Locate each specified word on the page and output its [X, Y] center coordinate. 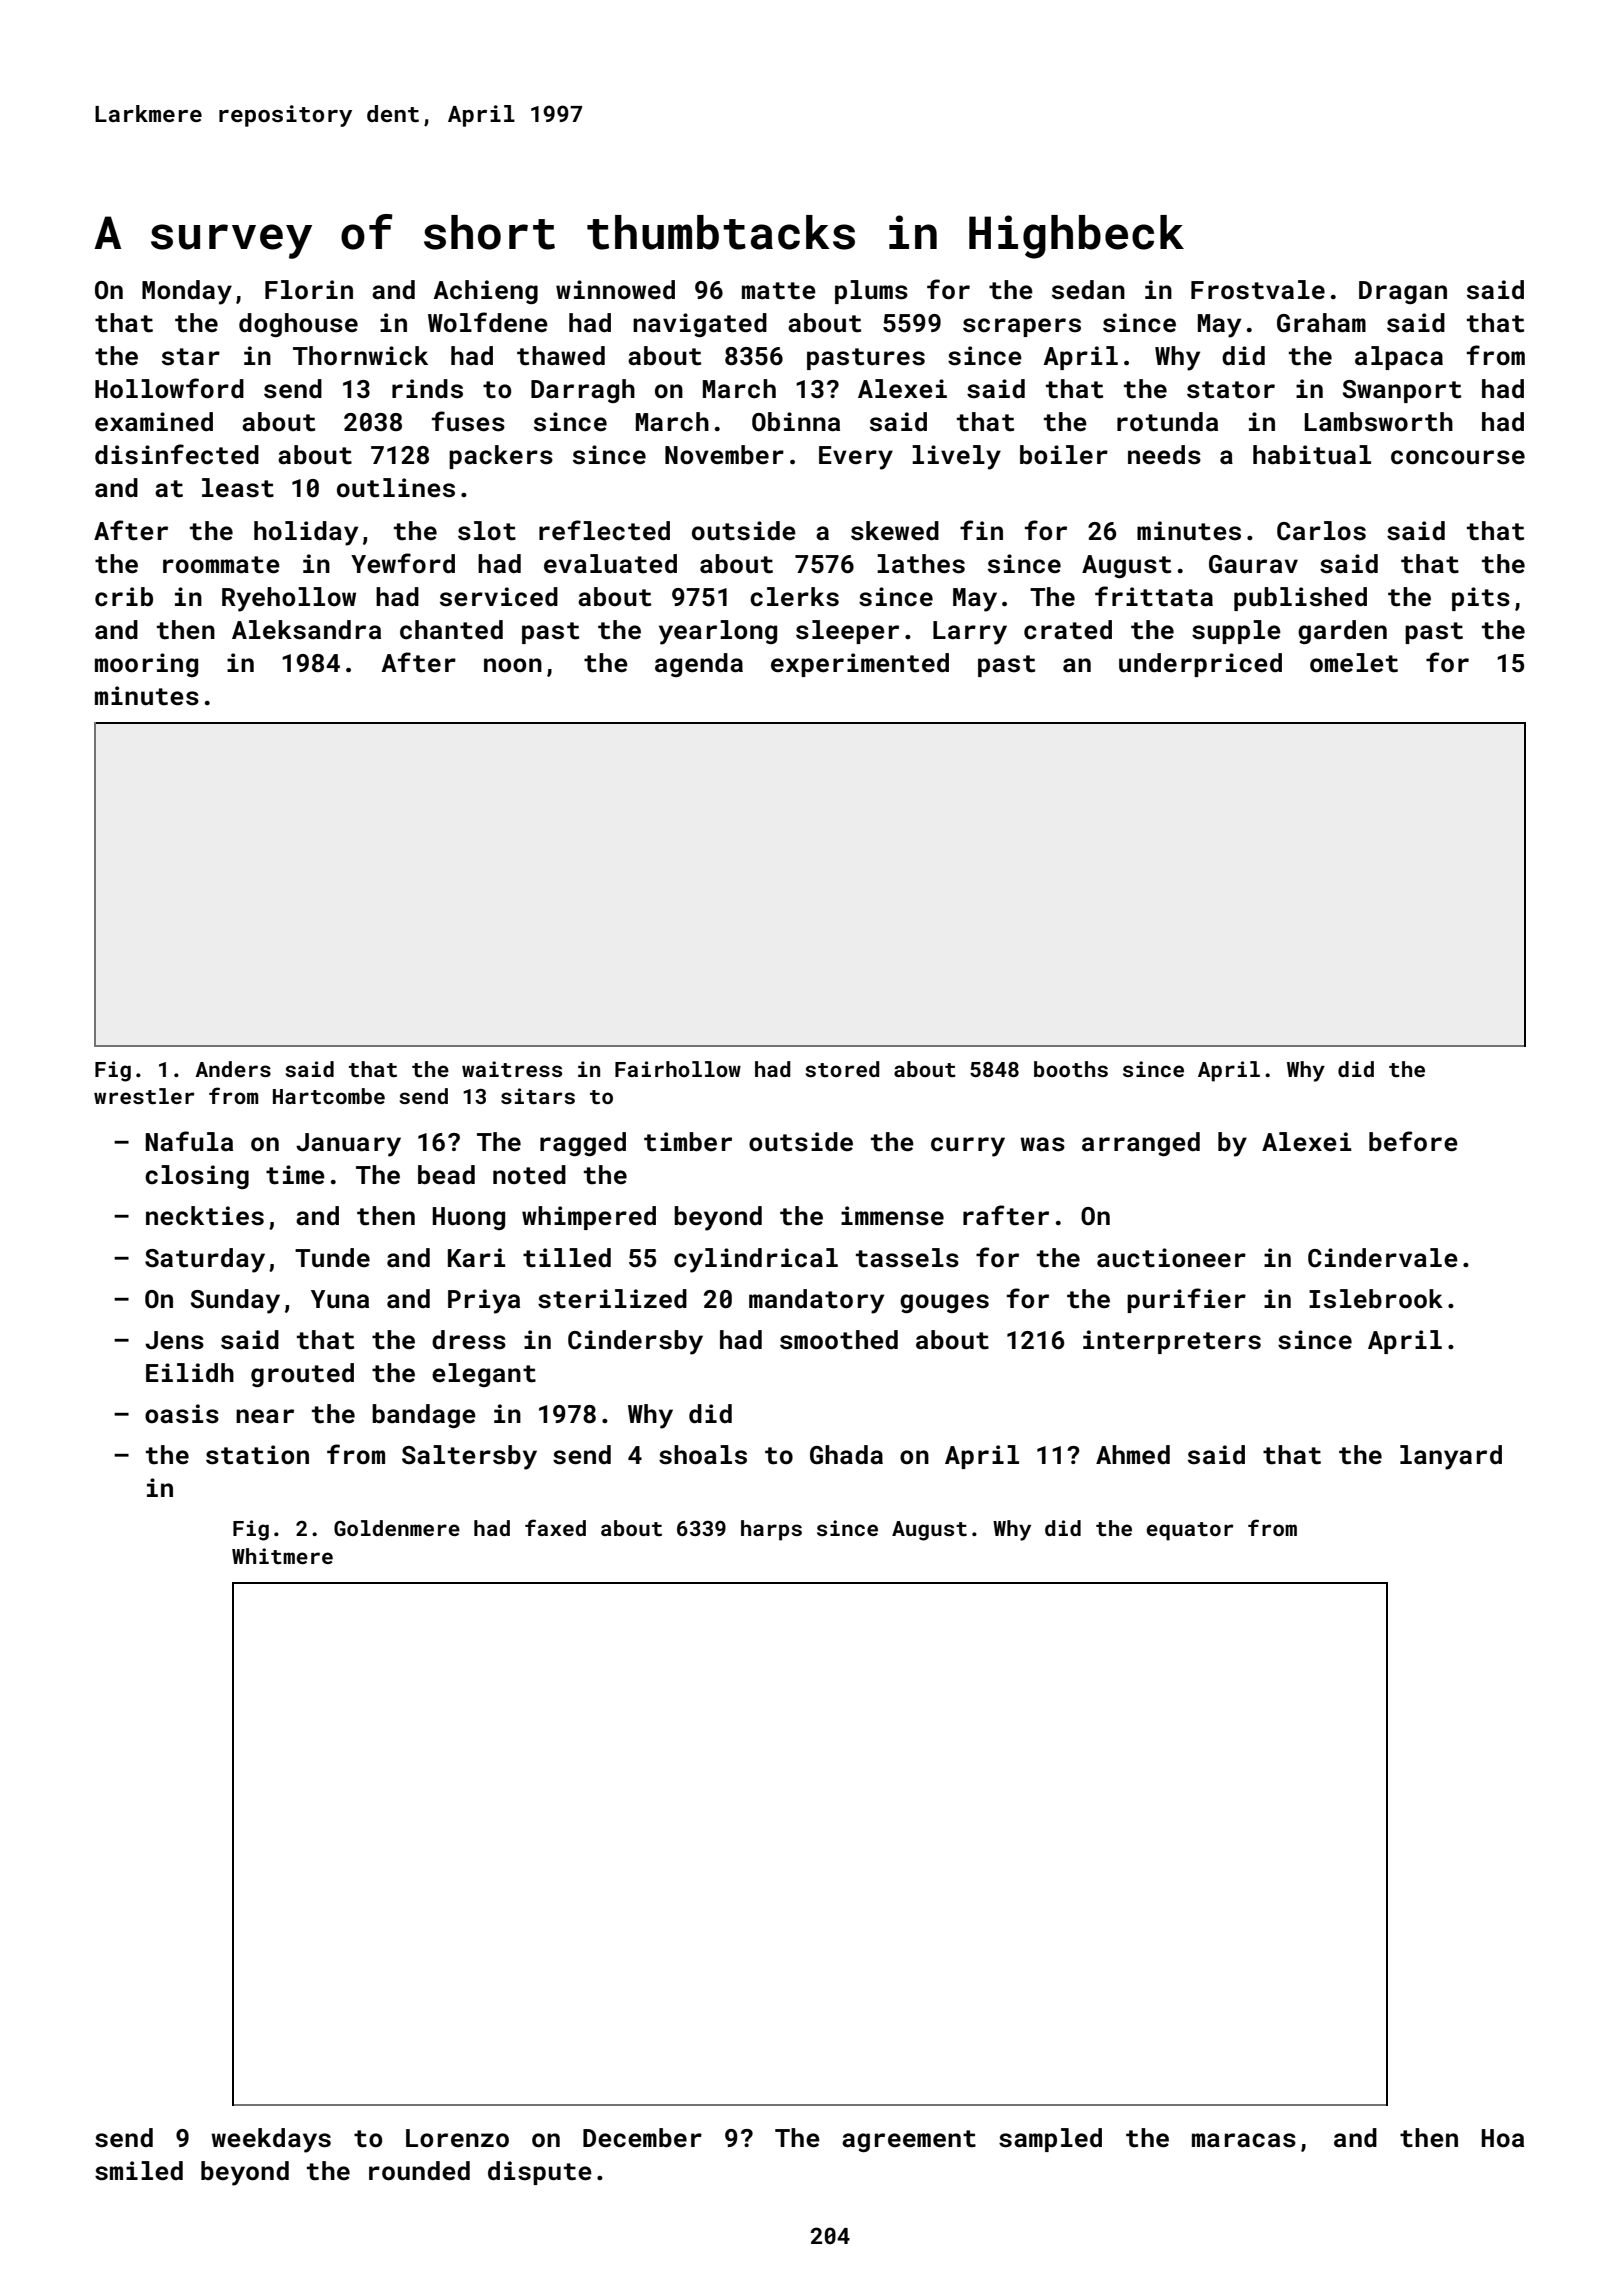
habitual [1312, 455]
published [1300, 599]
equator [1190, 1531]
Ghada [846, 1455]
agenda [699, 665]
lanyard [1451, 1457]
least [238, 488]
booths [1071, 1069]
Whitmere [282, 1556]
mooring [146, 665]
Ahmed [1133, 1455]
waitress [512, 1069]
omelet [1354, 663]
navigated [700, 325]
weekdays [271, 2140]
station [257, 1455]
